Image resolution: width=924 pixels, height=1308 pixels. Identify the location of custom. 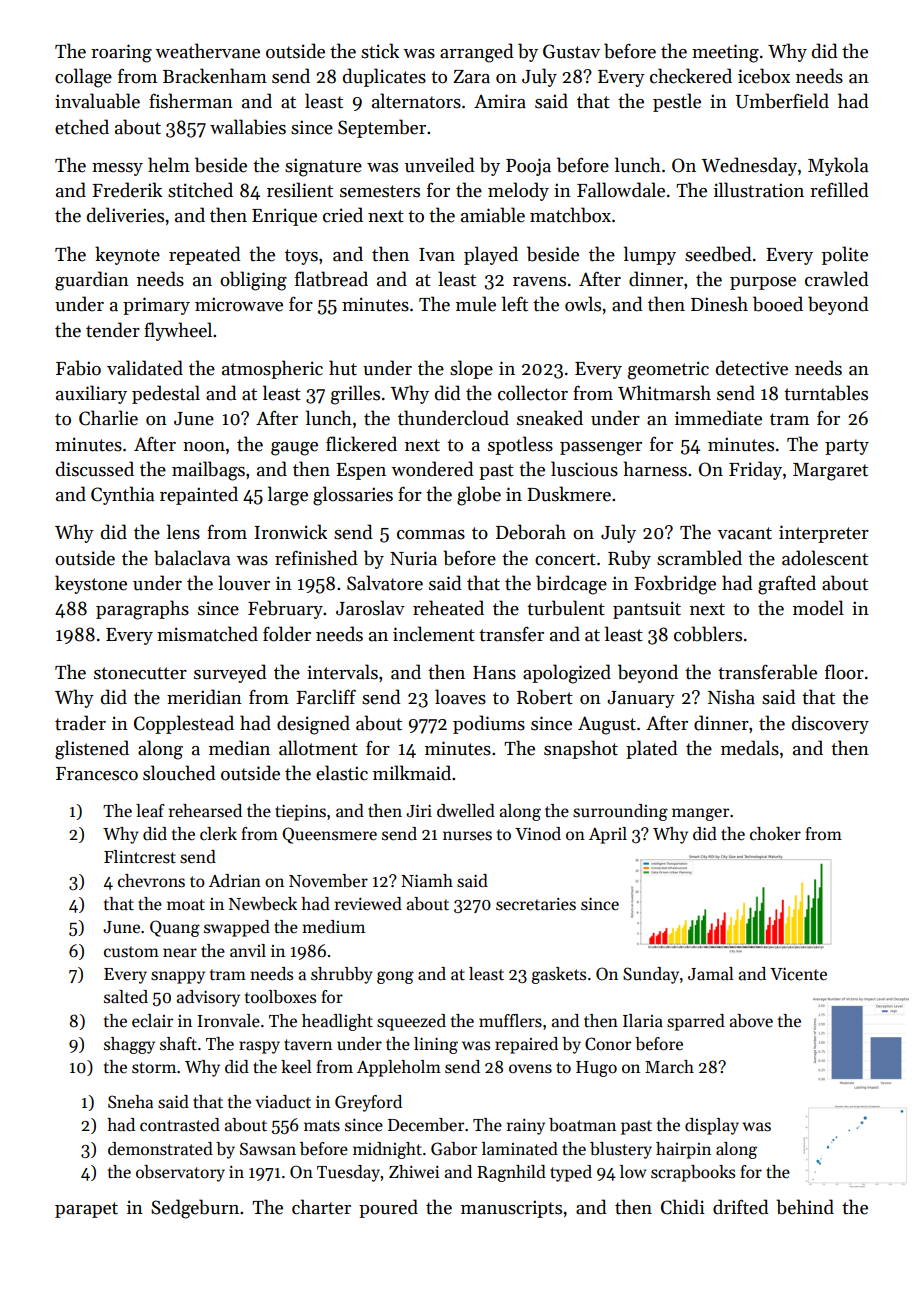
(131, 952).
